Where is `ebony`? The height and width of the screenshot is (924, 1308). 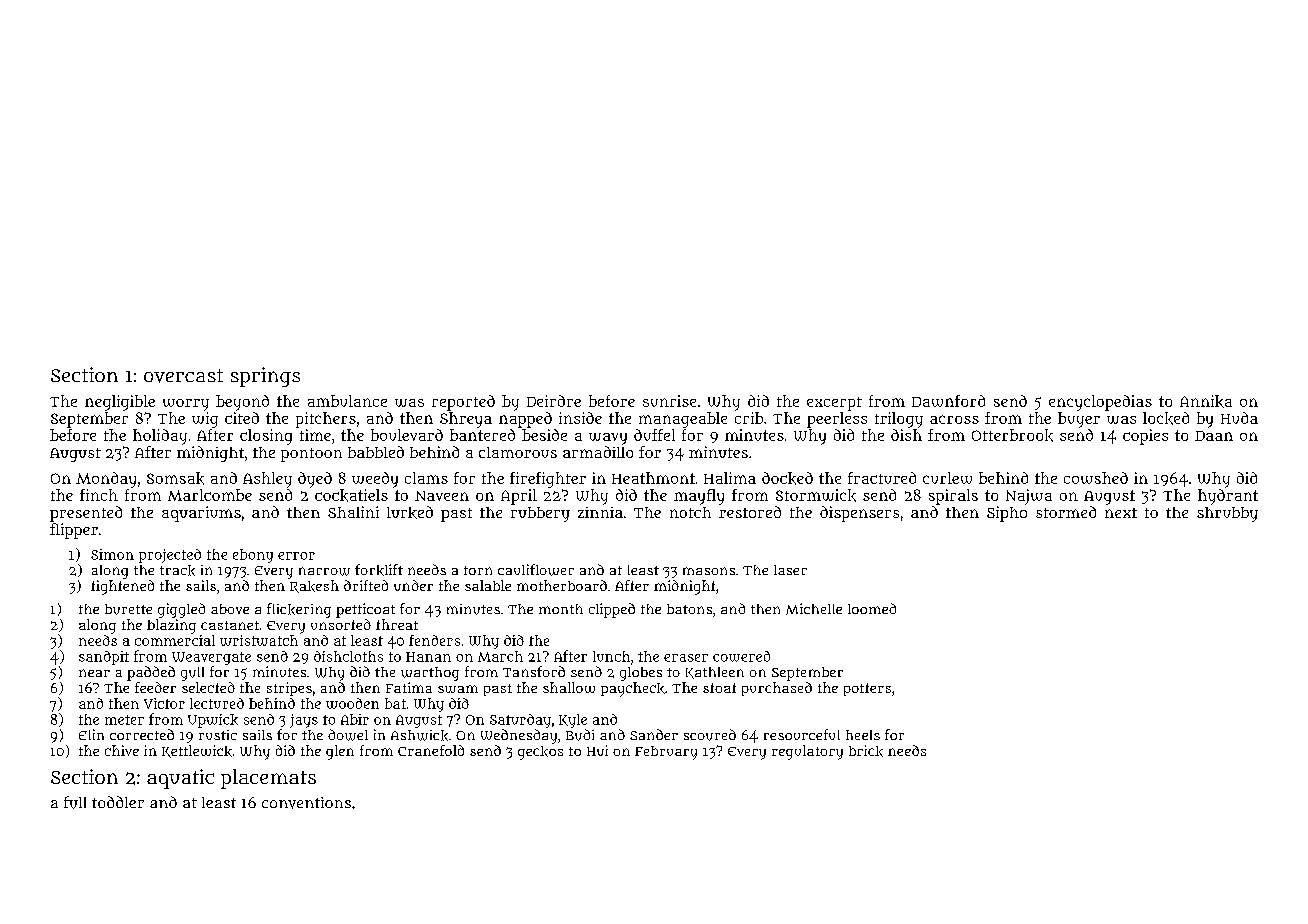
ebony is located at coordinates (253, 556).
